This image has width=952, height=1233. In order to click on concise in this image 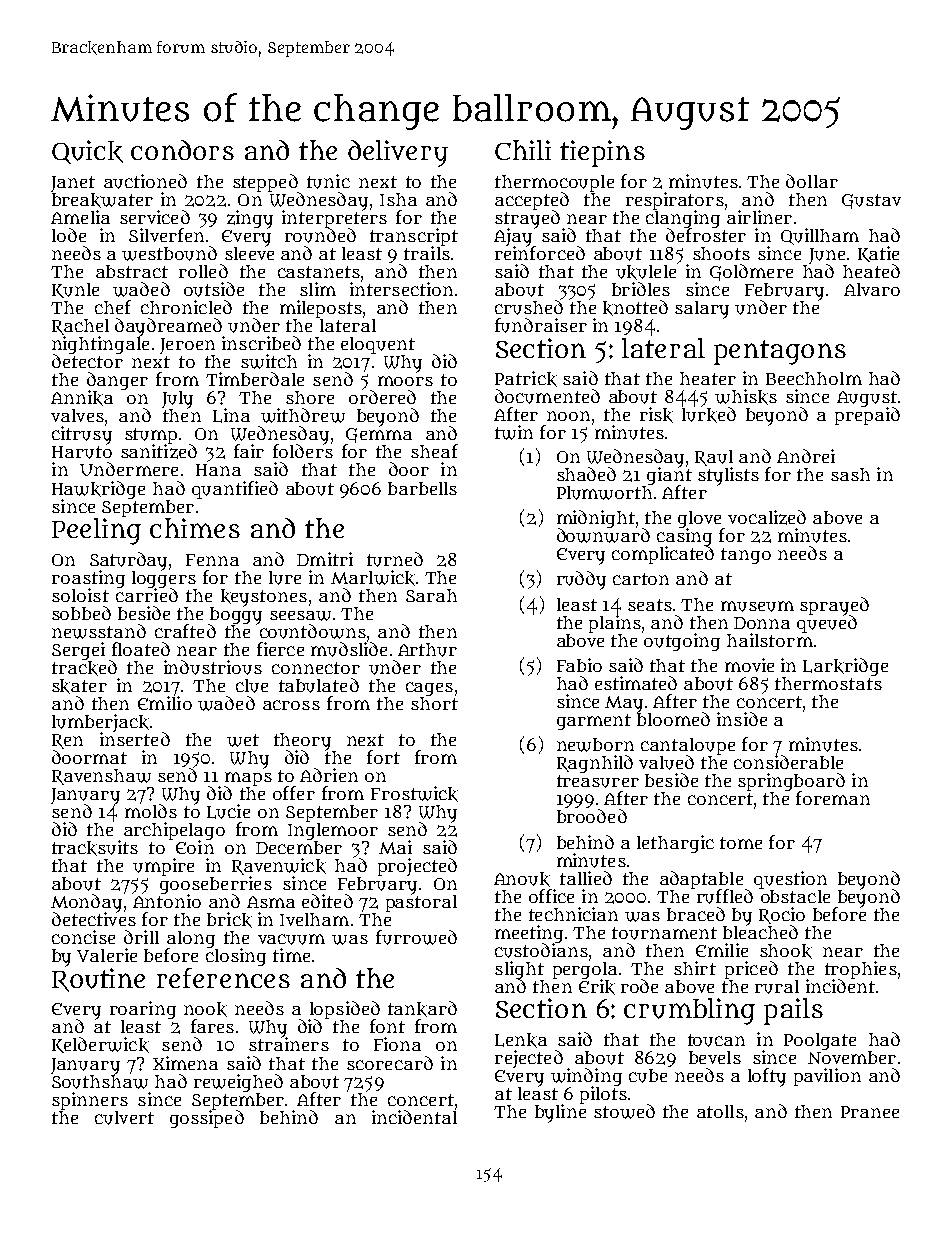, I will do `click(83, 937)`.
